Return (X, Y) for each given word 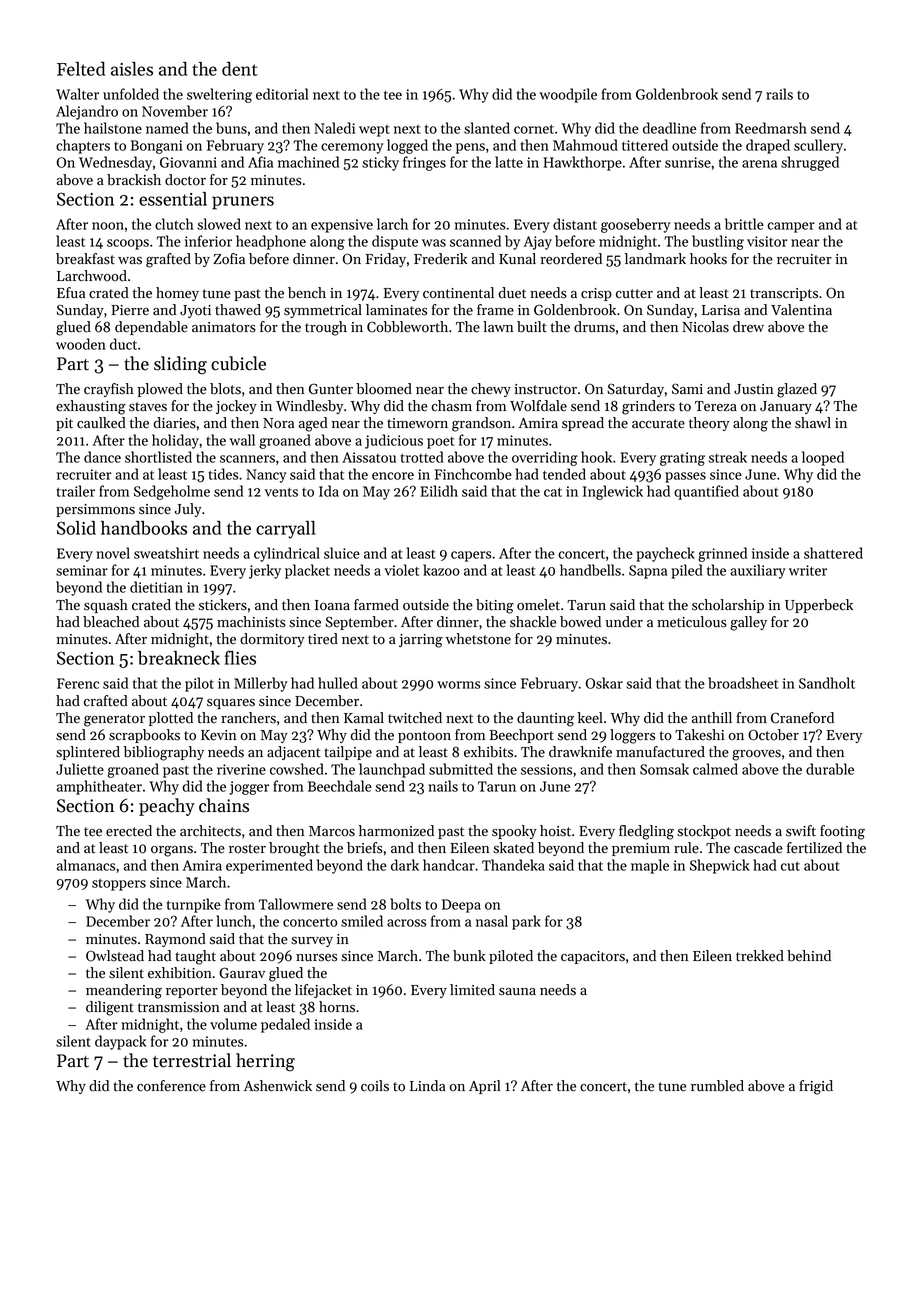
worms (458, 685)
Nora (278, 423)
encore (393, 476)
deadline (669, 128)
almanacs (86, 865)
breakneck (179, 658)
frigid (816, 1087)
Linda (428, 1086)
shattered (833, 553)
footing (842, 832)
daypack (120, 1042)
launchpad (392, 770)
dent (240, 69)
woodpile (568, 95)
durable (830, 769)
